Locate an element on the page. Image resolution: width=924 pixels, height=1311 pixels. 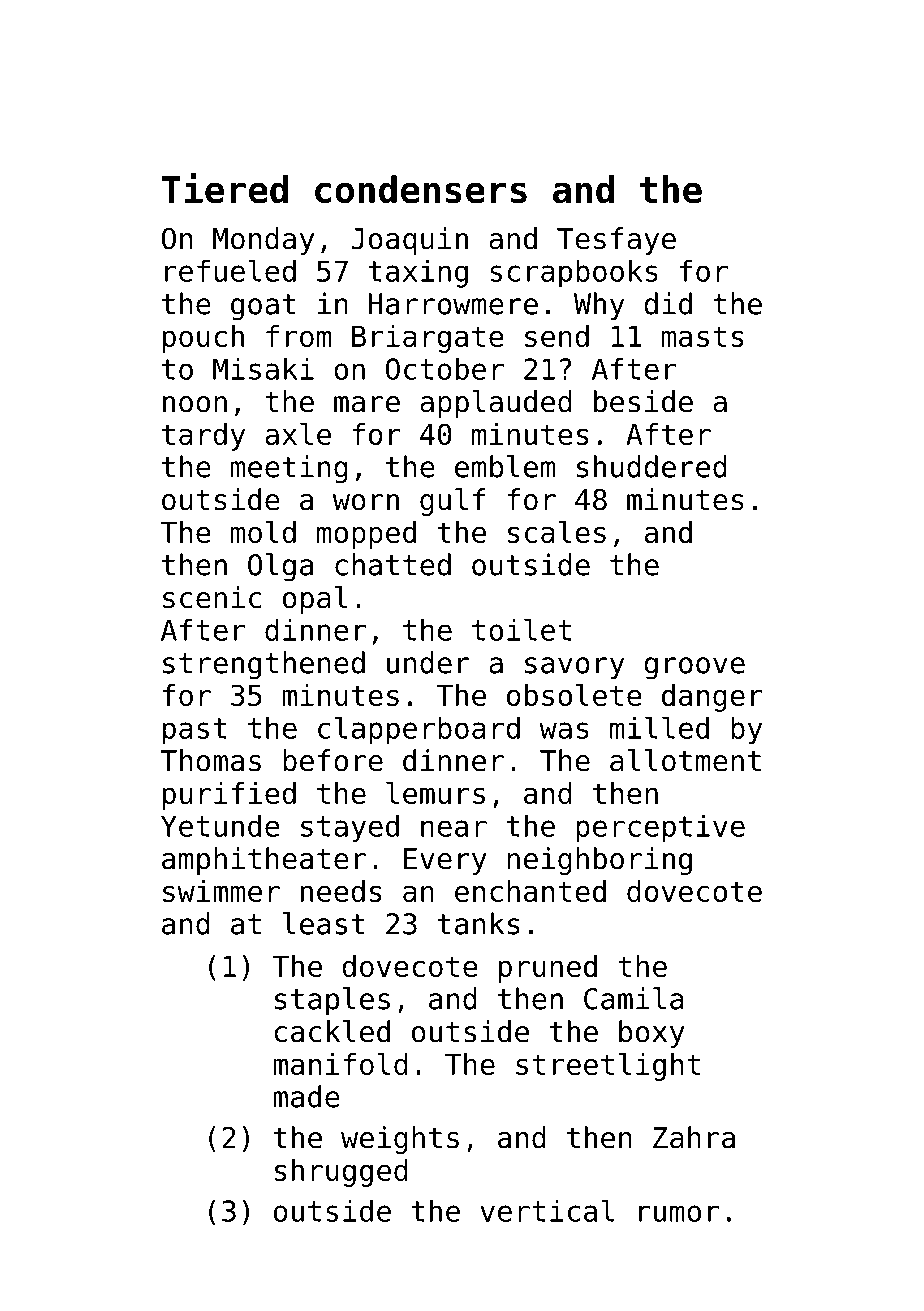
Briargate is located at coordinates (428, 339).
